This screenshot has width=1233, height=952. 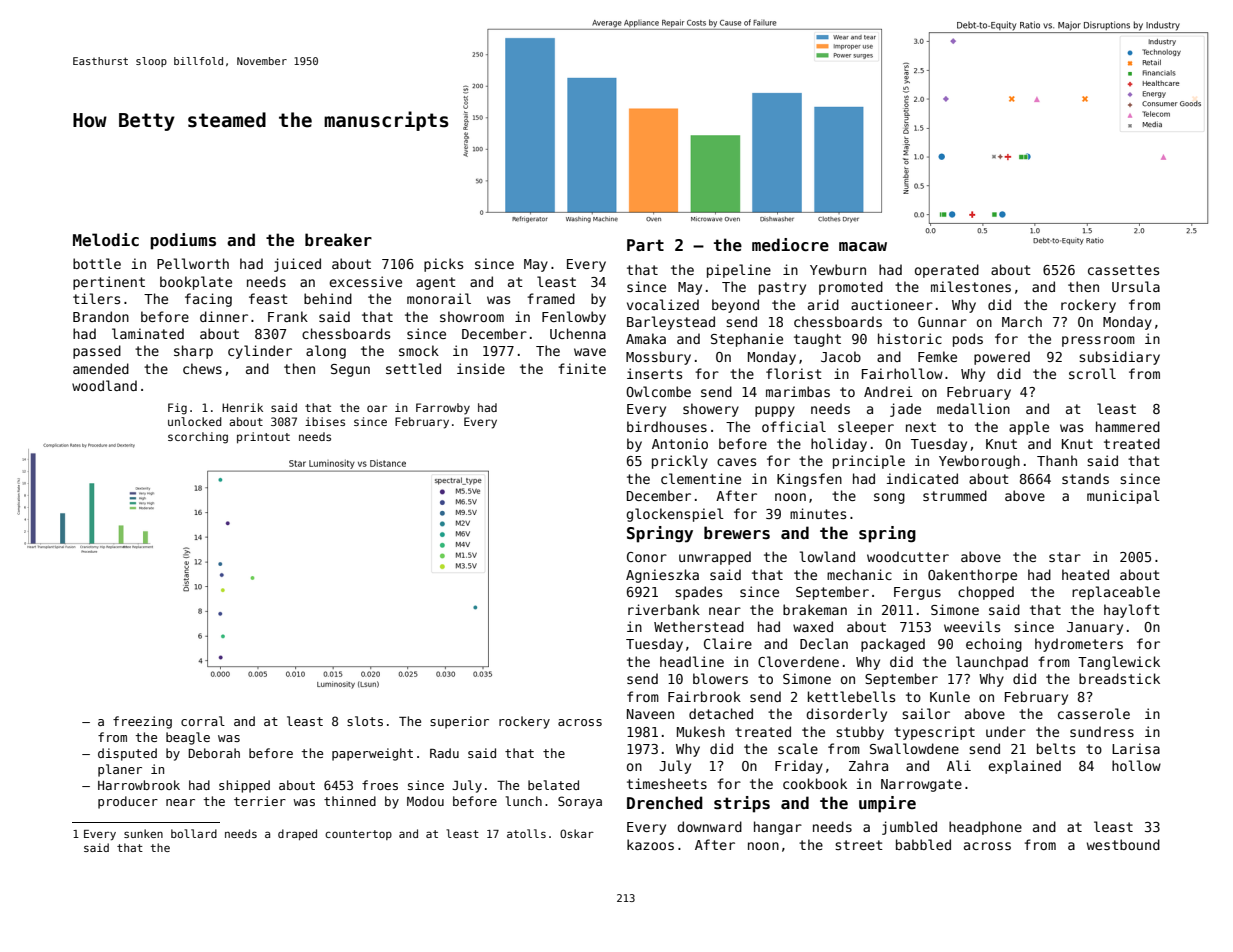 I want to click on scroll, so click(x=1092, y=373).
